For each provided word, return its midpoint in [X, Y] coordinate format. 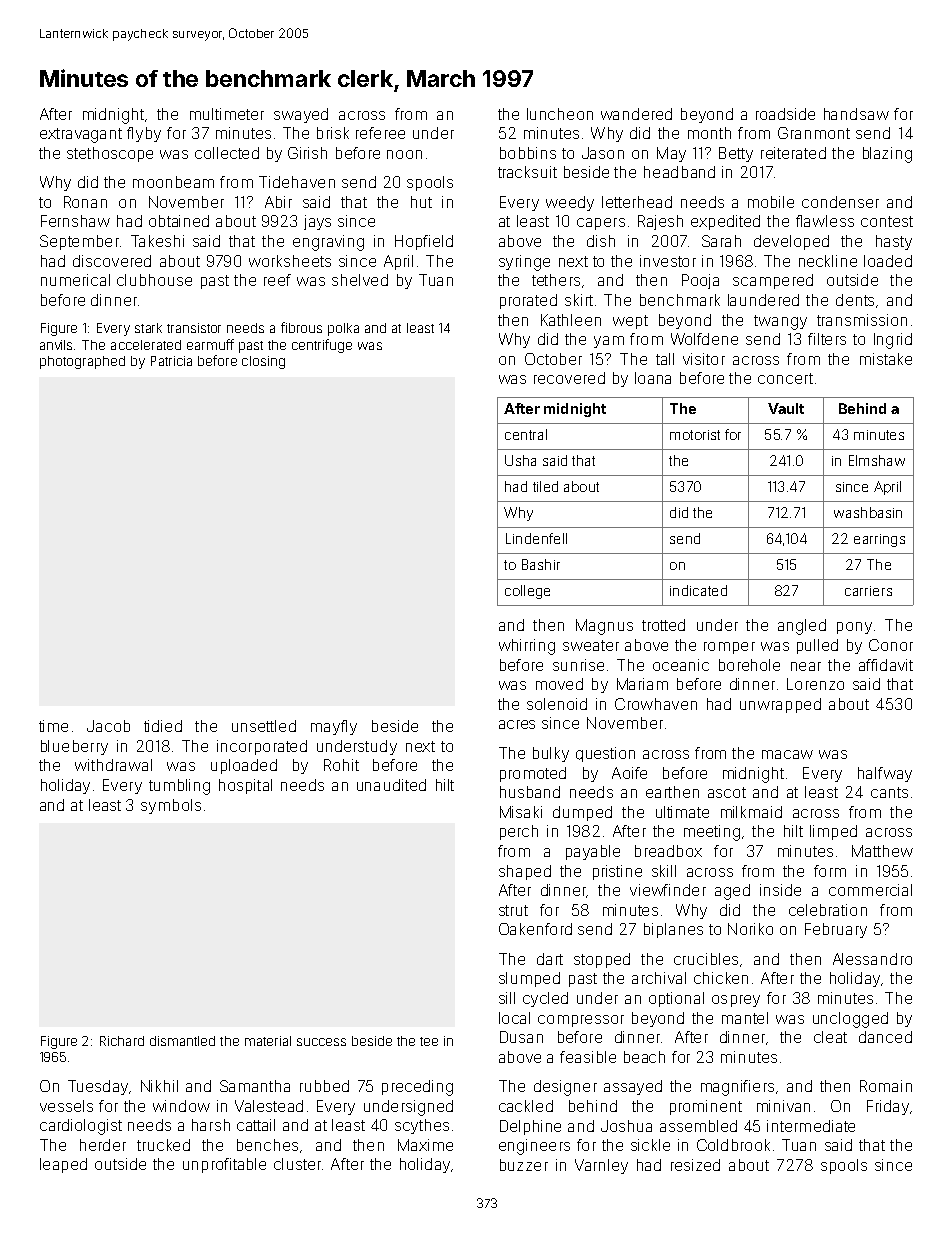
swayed [301, 115]
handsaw [856, 114]
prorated [528, 301]
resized [695, 1165]
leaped [63, 1165]
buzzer [524, 1165]
